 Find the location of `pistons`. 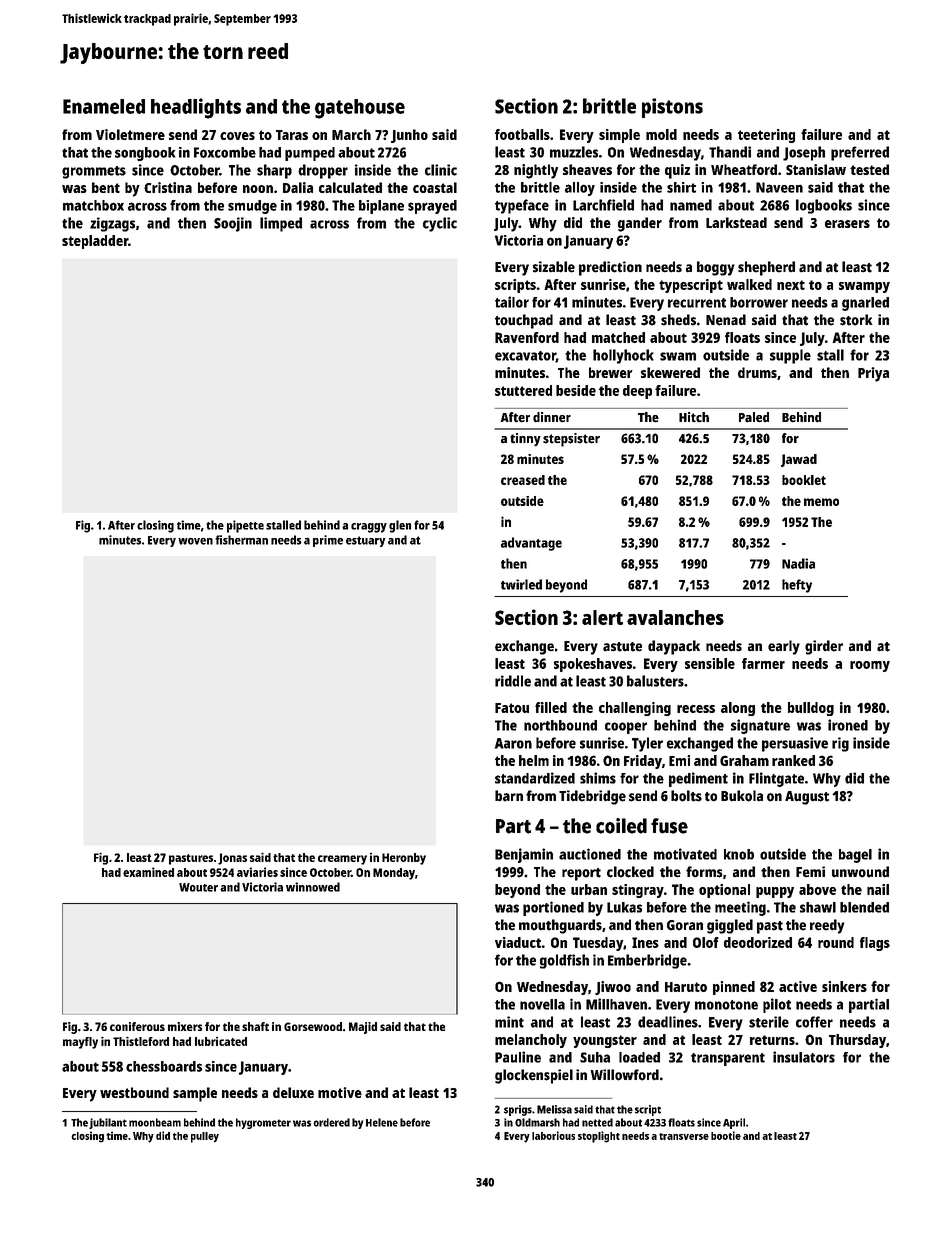

pistons is located at coordinates (672, 108).
